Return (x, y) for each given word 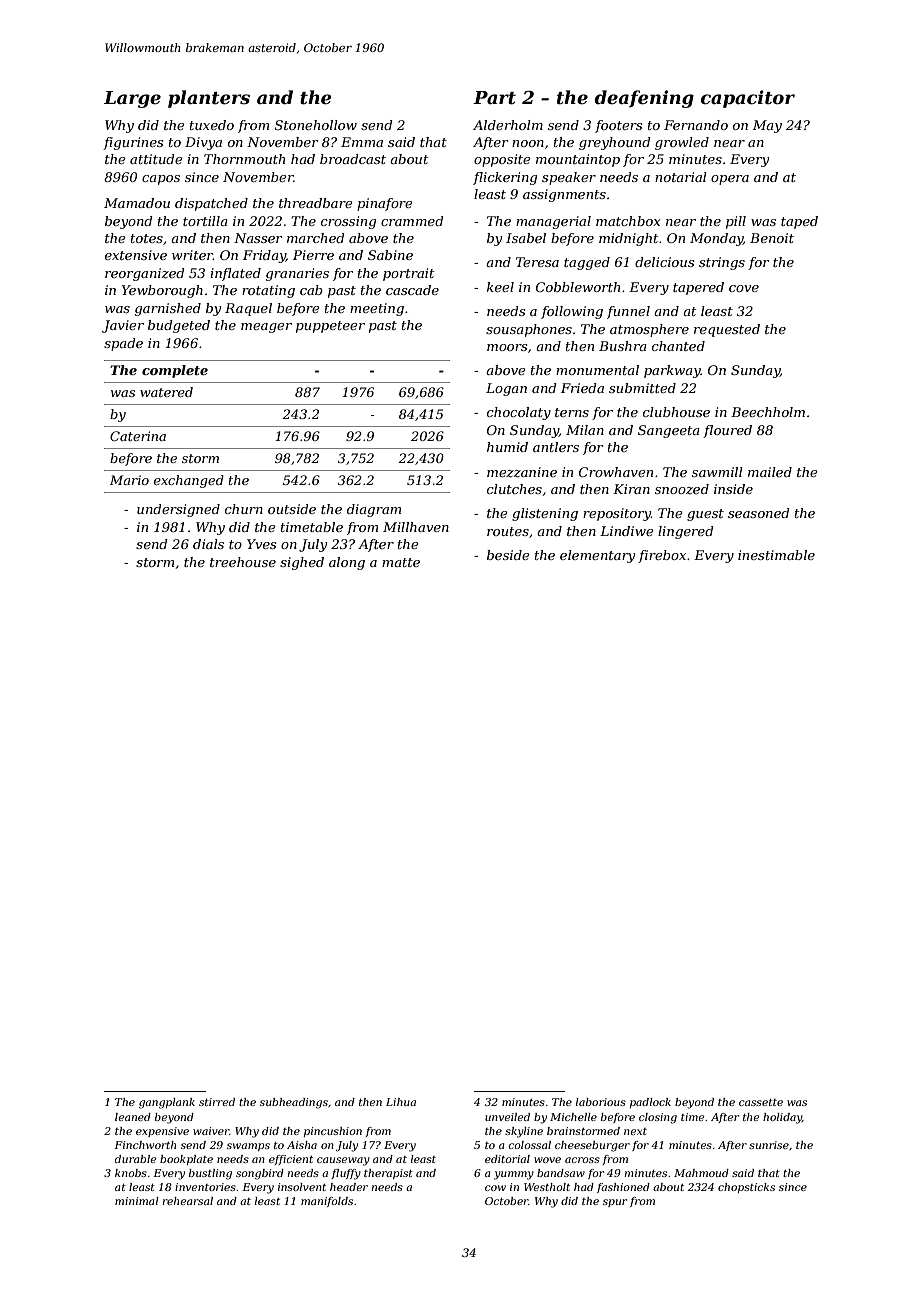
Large (132, 99)
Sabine (390, 255)
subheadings (294, 1103)
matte (401, 562)
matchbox (628, 221)
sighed (302, 563)
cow (495, 1188)
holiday (782, 1118)
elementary (597, 556)
